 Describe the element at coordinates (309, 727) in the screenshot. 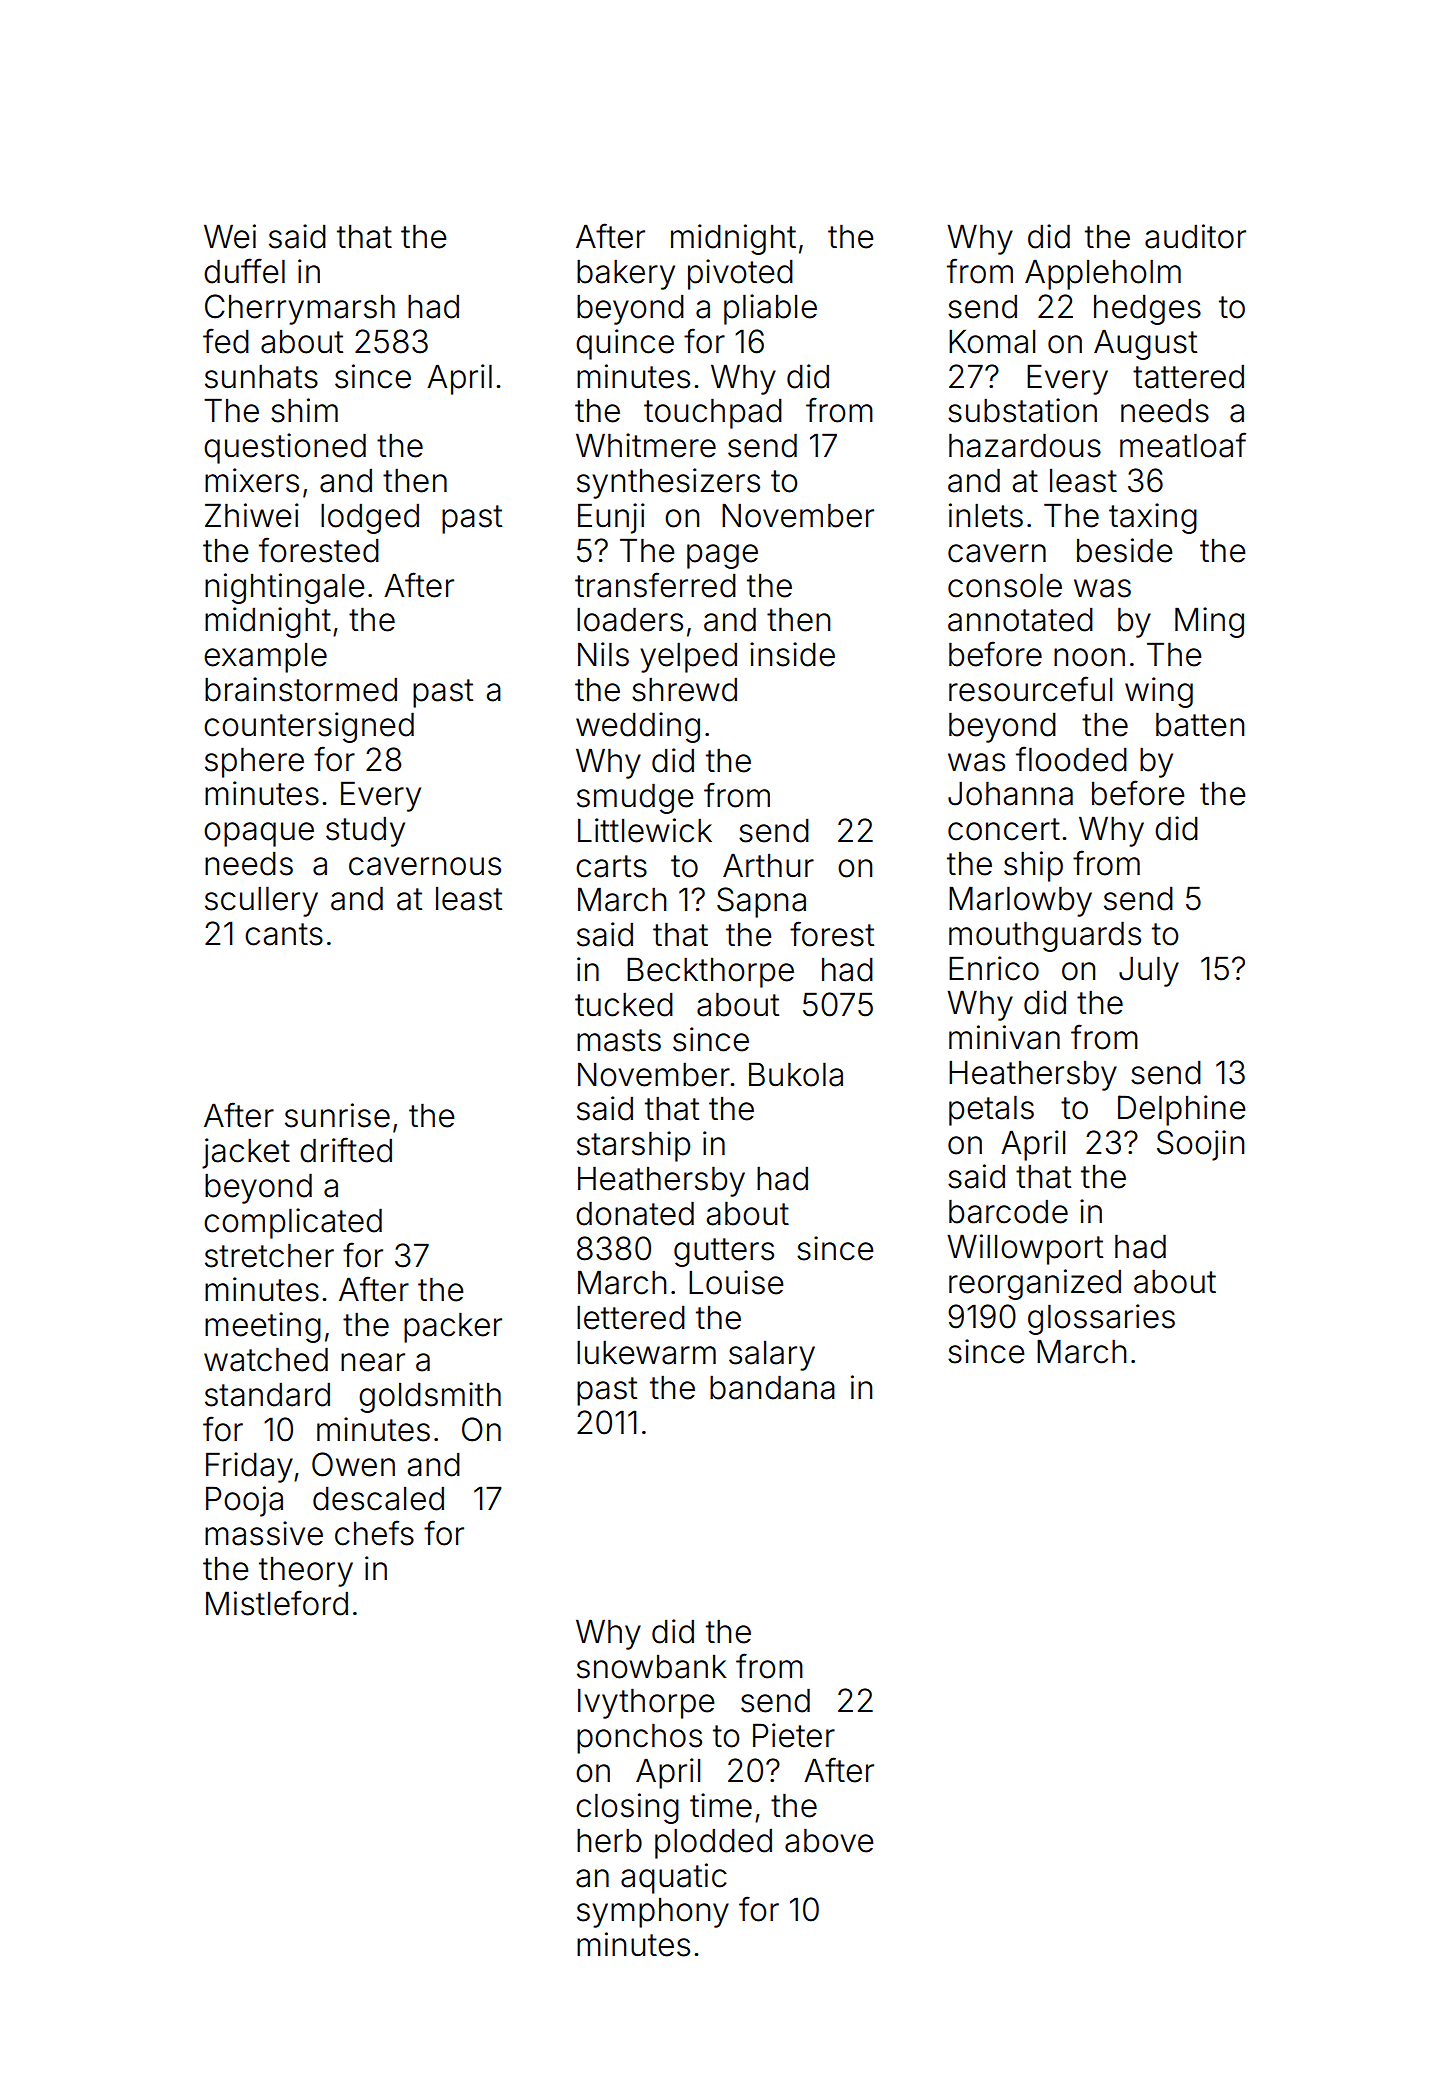

I see `countersigned` at that location.
